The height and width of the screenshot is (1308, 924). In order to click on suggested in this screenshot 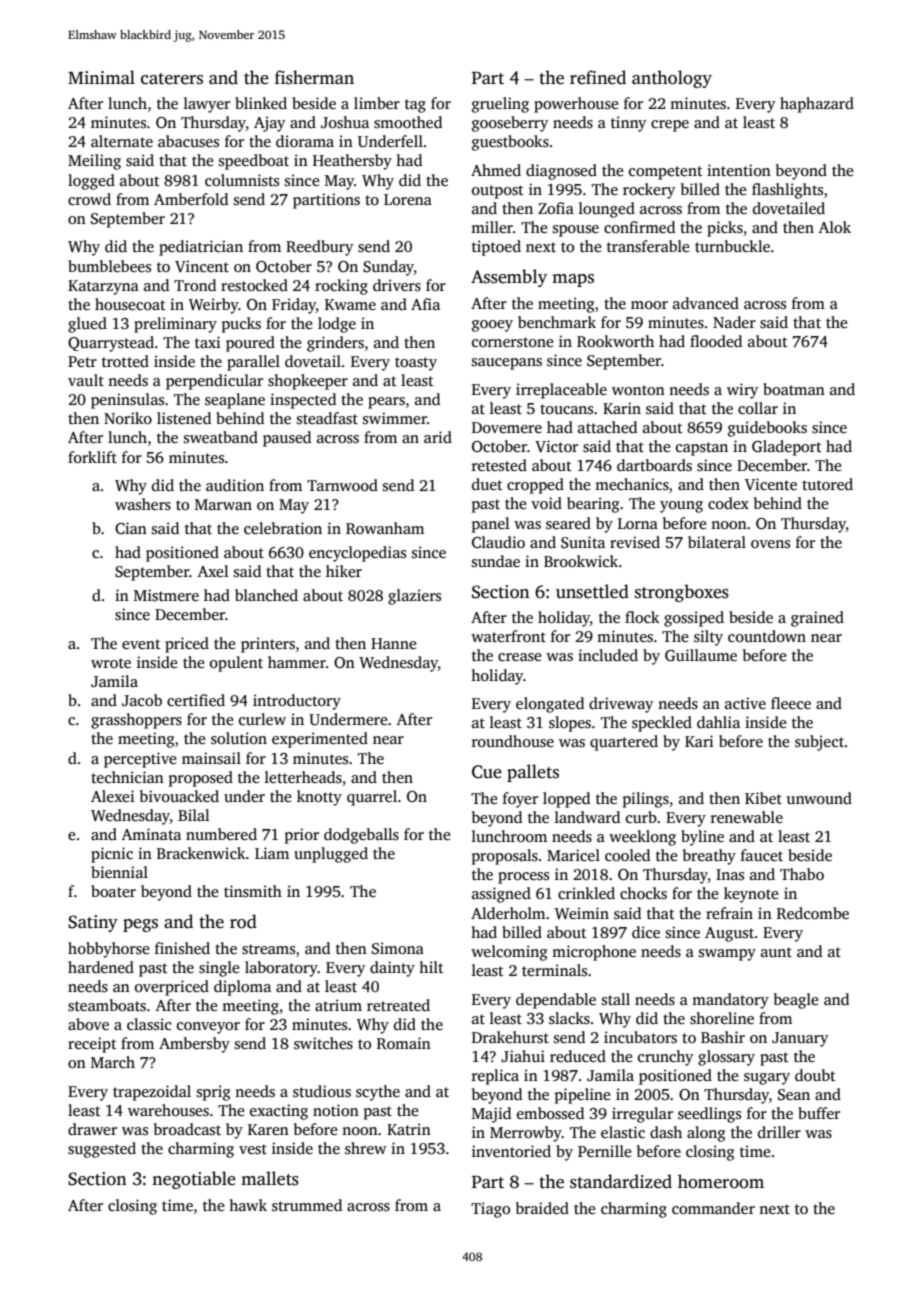, I will do `click(102, 1150)`.
